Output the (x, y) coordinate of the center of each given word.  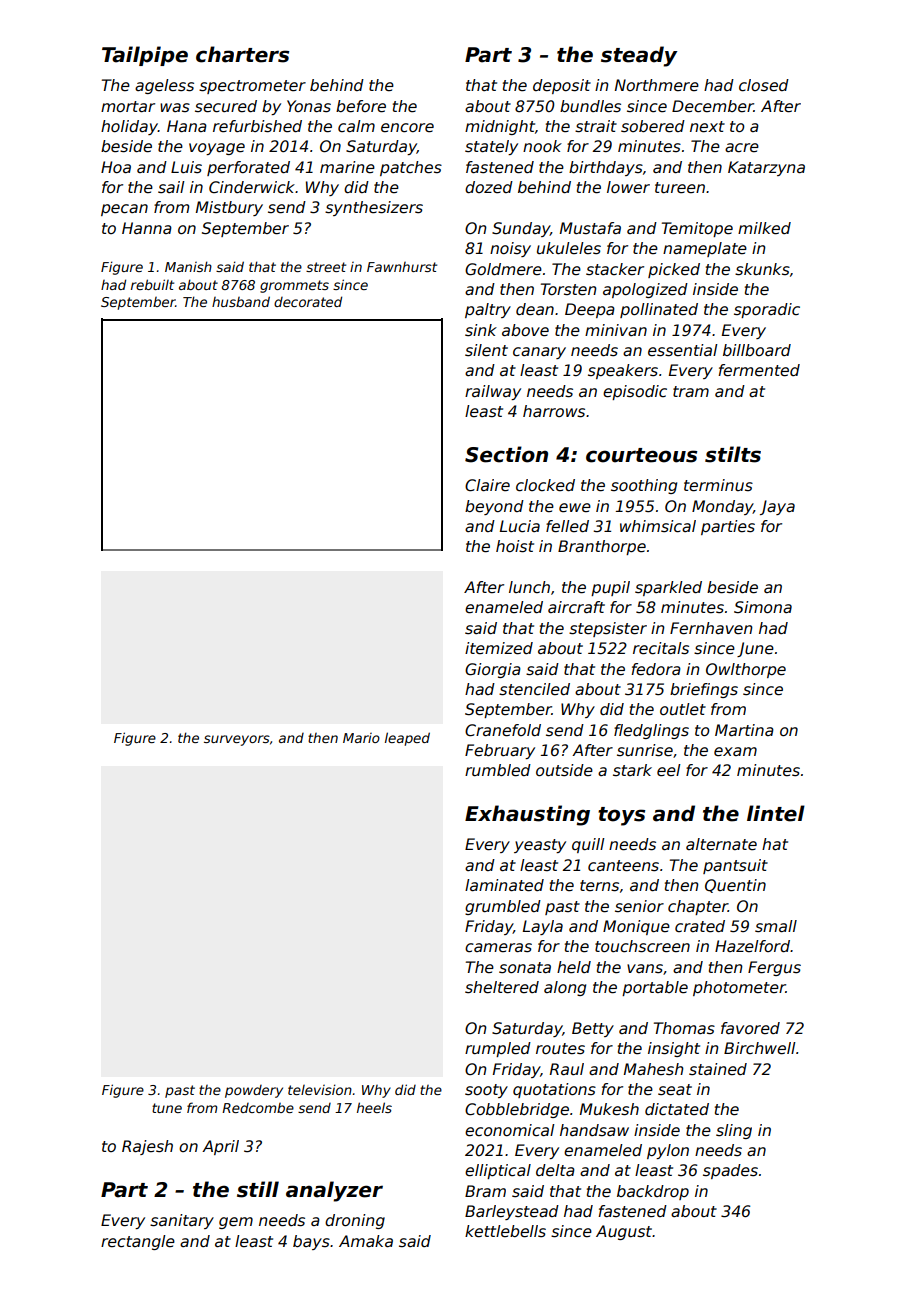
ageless (164, 86)
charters (242, 54)
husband (241, 301)
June (755, 649)
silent (486, 350)
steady (639, 56)
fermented (759, 370)
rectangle (138, 1242)
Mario (361, 738)
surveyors (237, 740)
